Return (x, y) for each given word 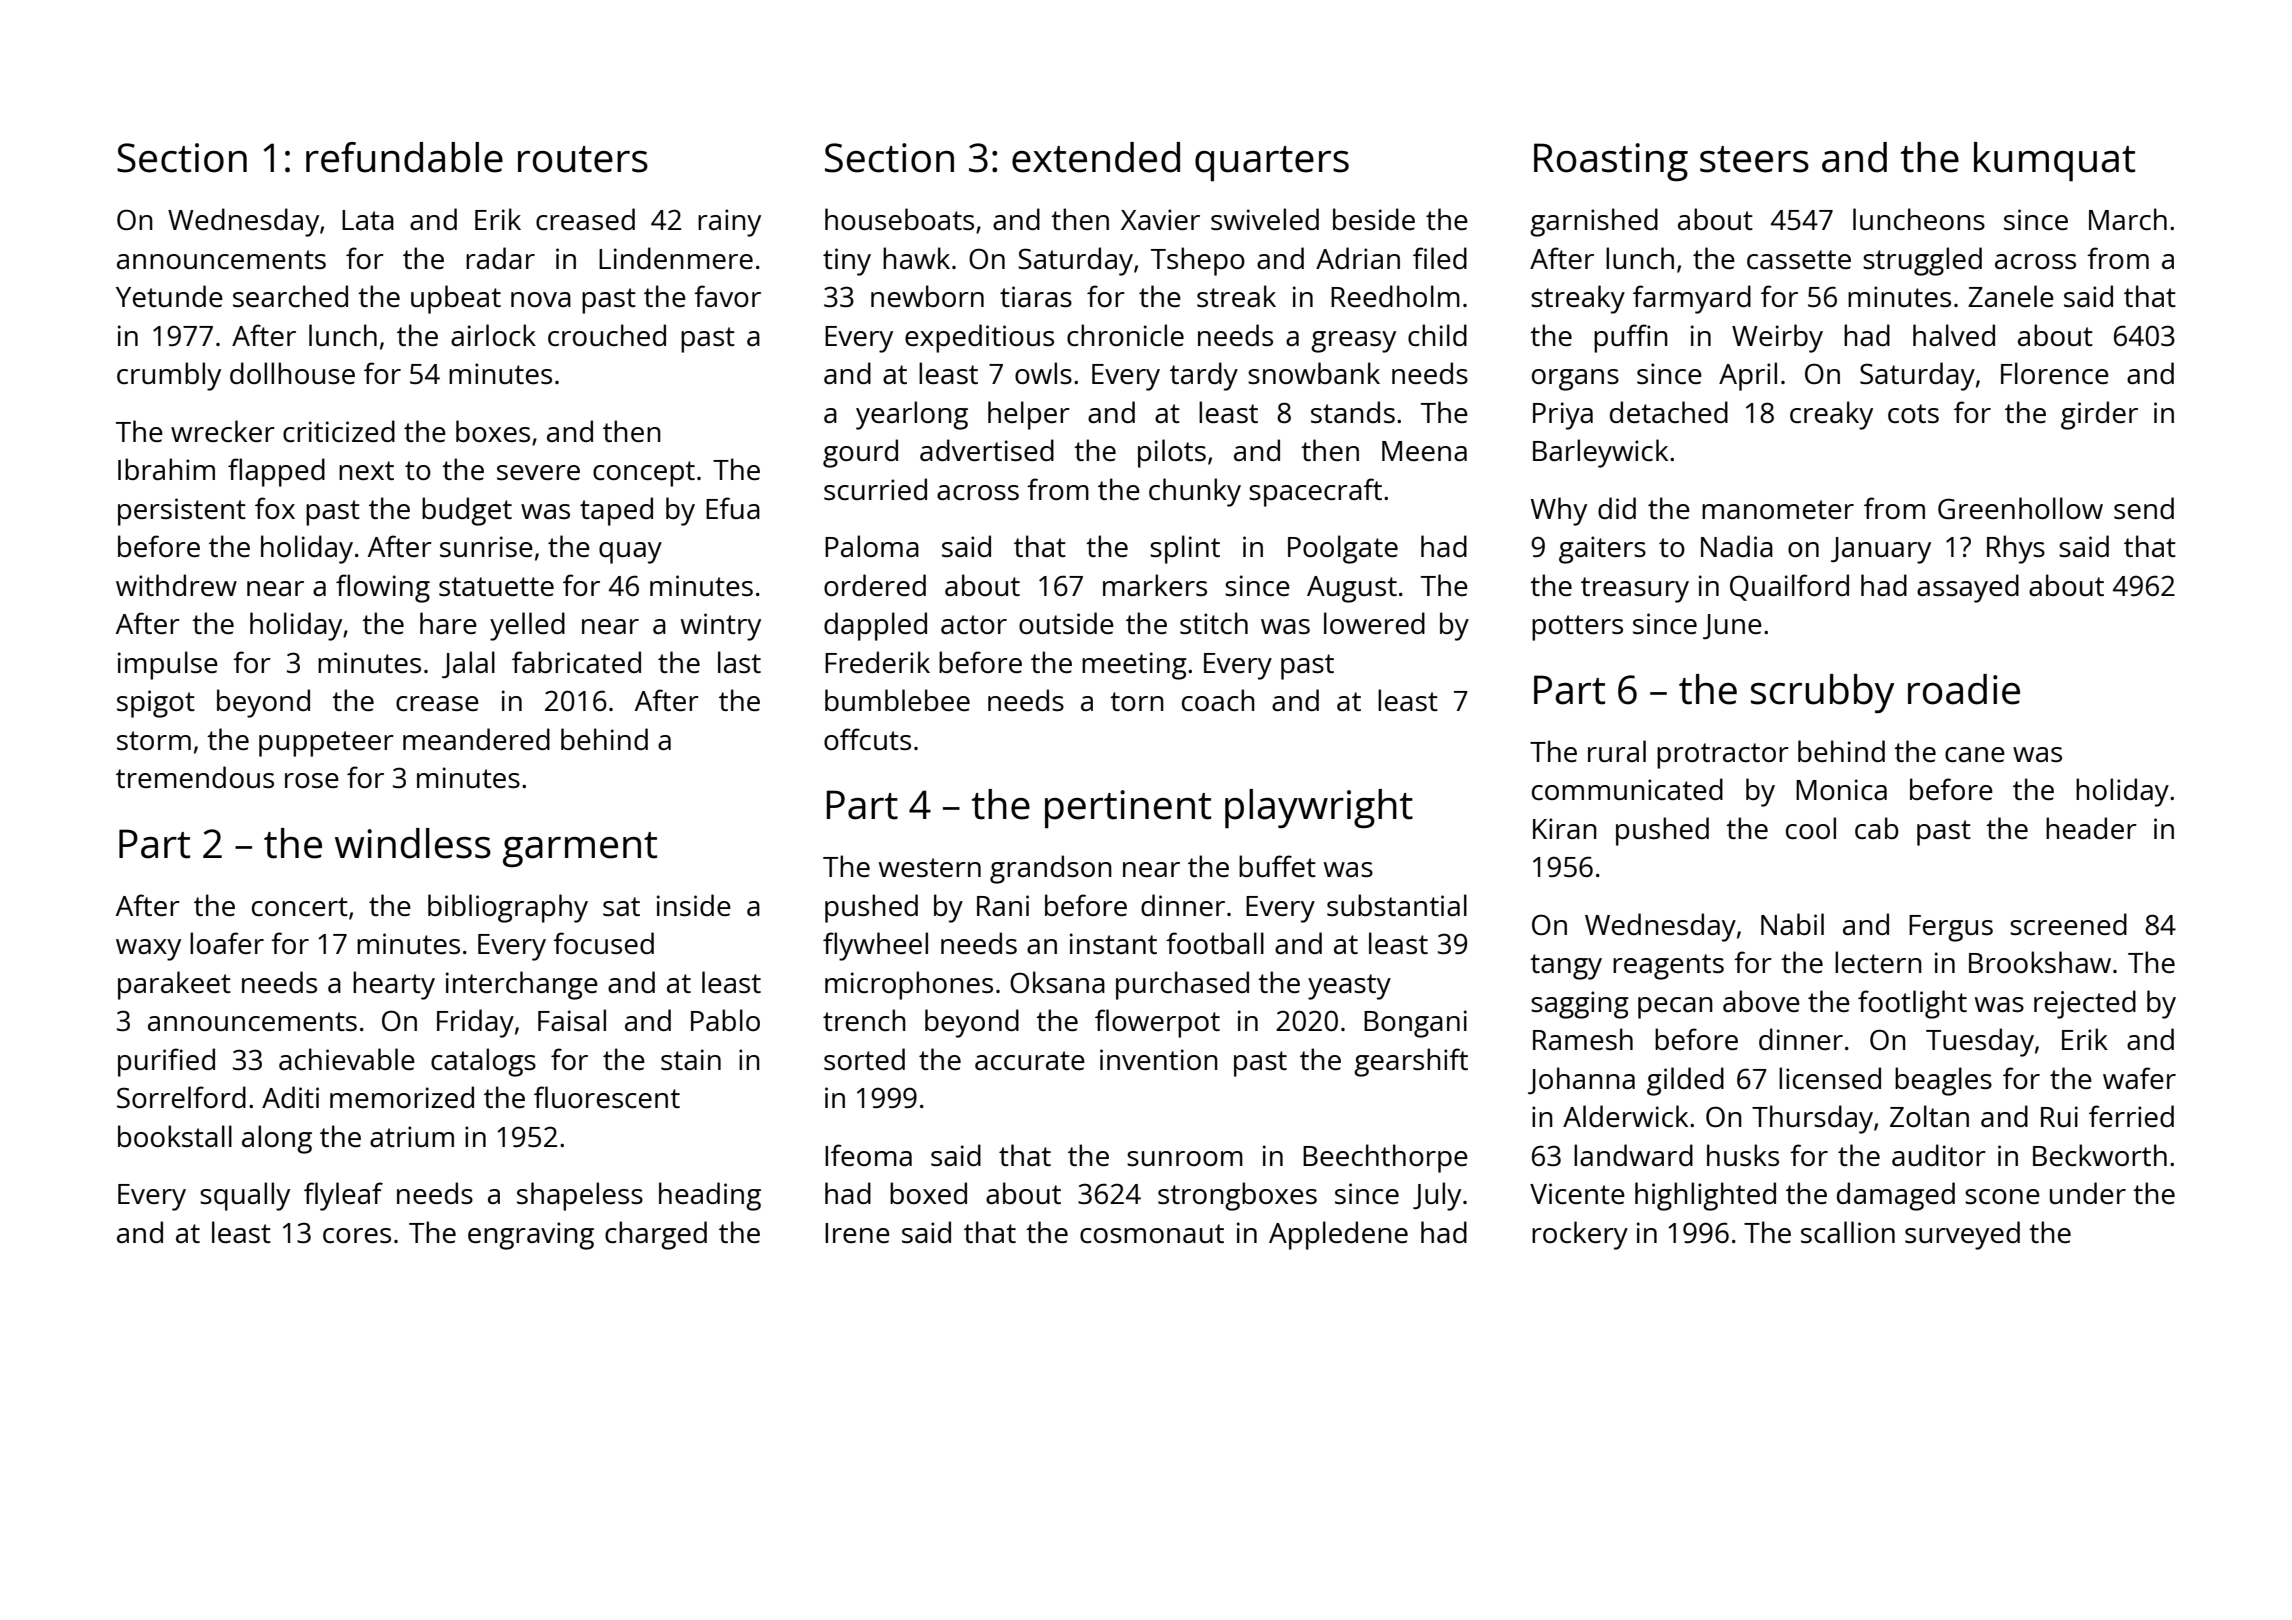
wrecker (223, 431)
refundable (404, 157)
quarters (1272, 164)
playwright (1319, 809)
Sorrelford (181, 1097)
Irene (857, 1233)
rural (1617, 751)
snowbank (1314, 373)
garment (580, 849)
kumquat (2054, 162)
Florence (2055, 373)
